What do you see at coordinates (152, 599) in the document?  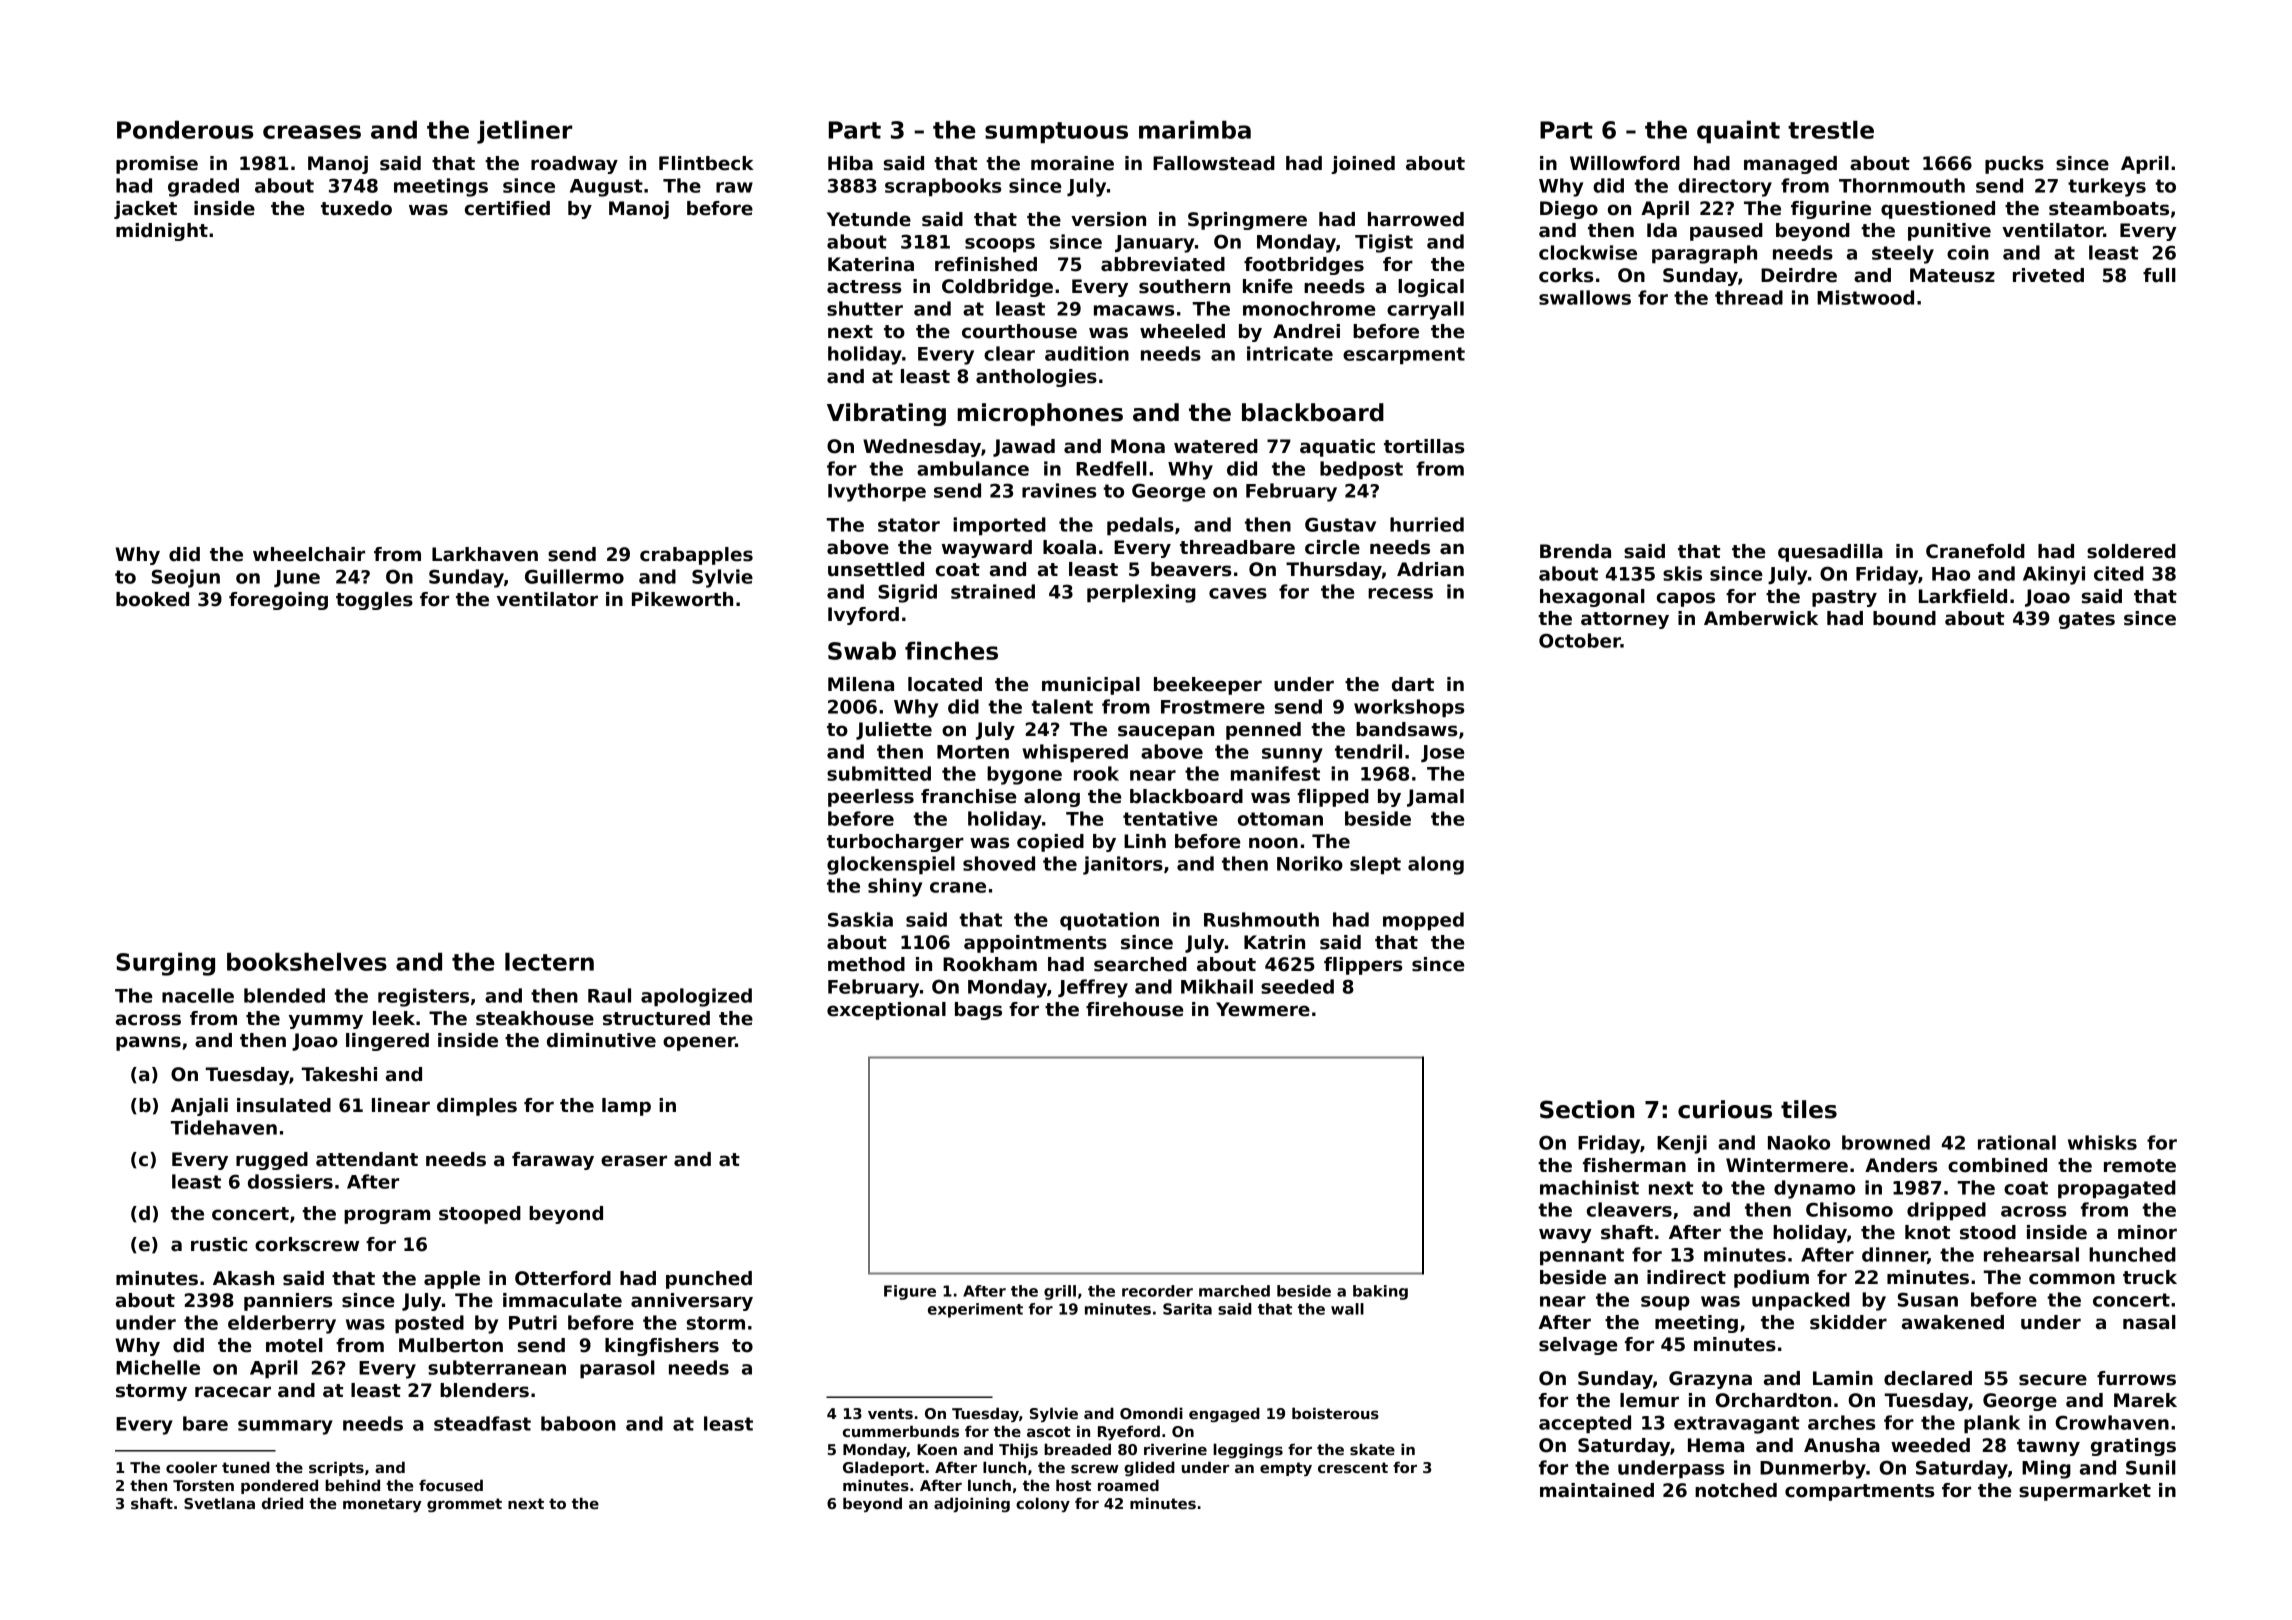 I see `booked` at bounding box center [152, 599].
